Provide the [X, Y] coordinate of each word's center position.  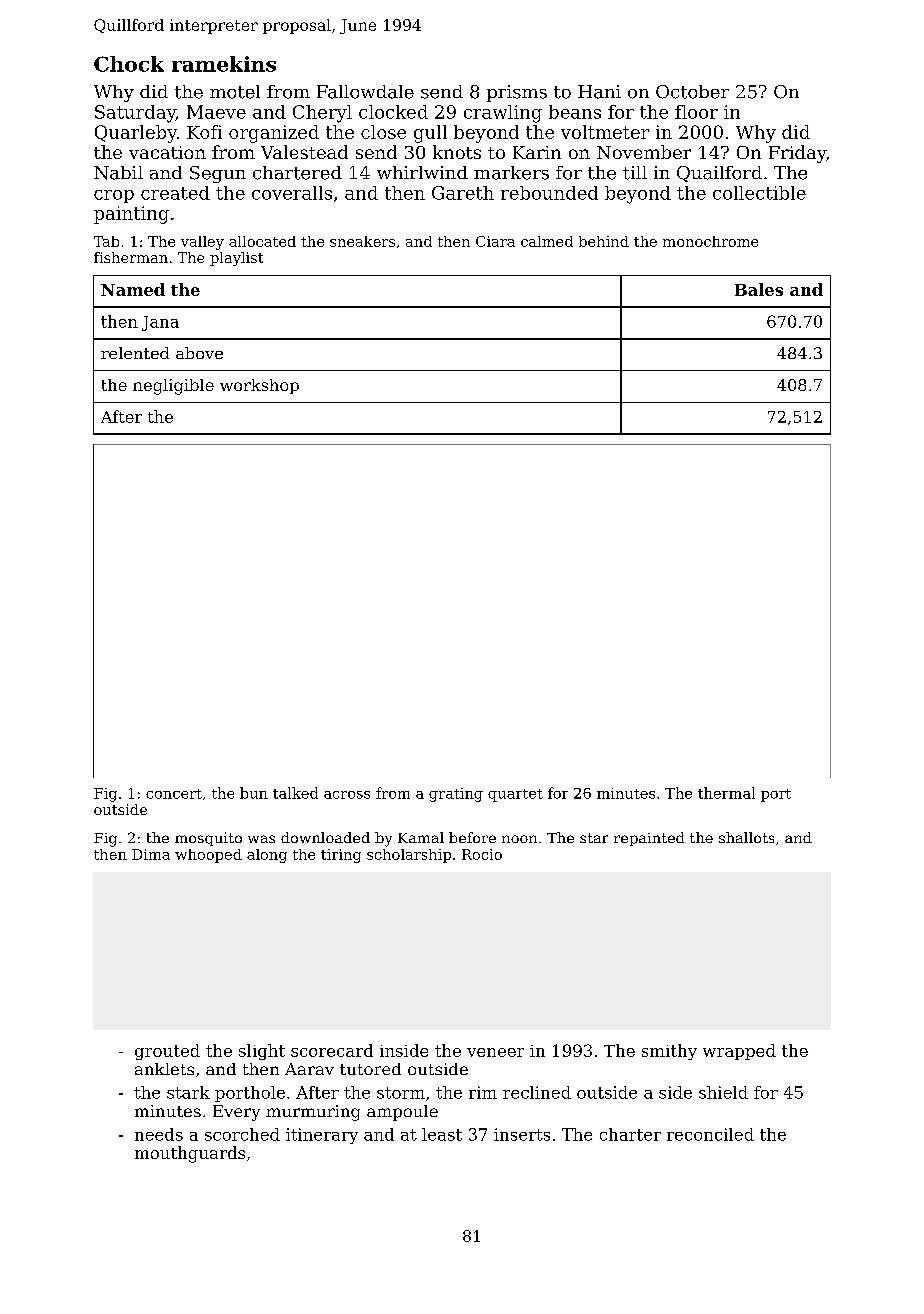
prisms [517, 93]
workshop [259, 386]
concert [174, 794]
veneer [495, 1052]
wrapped [739, 1052]
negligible [173, 387]
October [692, 92]
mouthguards [190, 1154]
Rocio [482, 854]
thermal [726, 793]
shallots [746, 837]
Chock [129, 64]
